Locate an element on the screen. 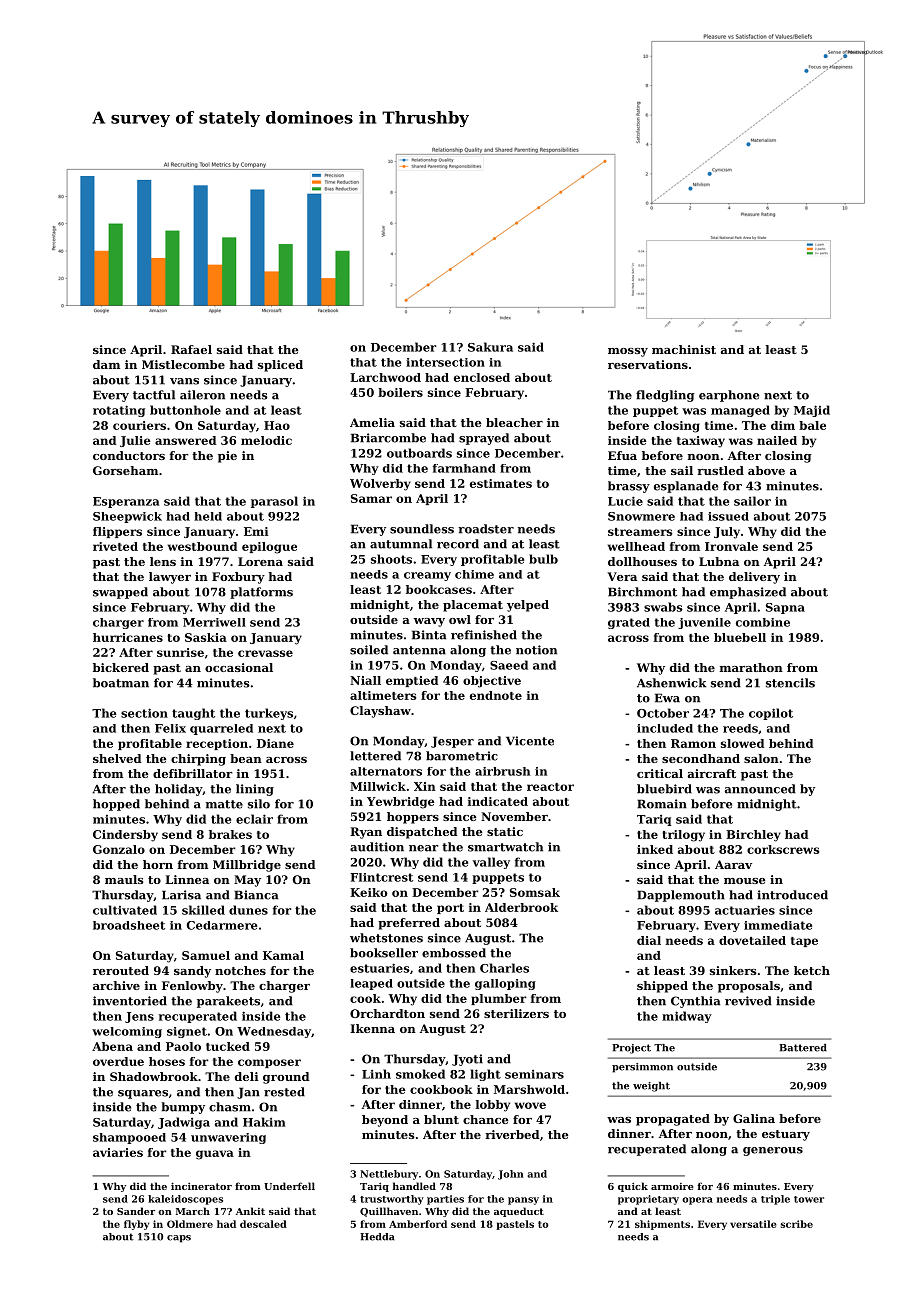 Image resolution: width=924 pixels, height=1308 pixels. Jesper is located at coordinates (452, 742).
